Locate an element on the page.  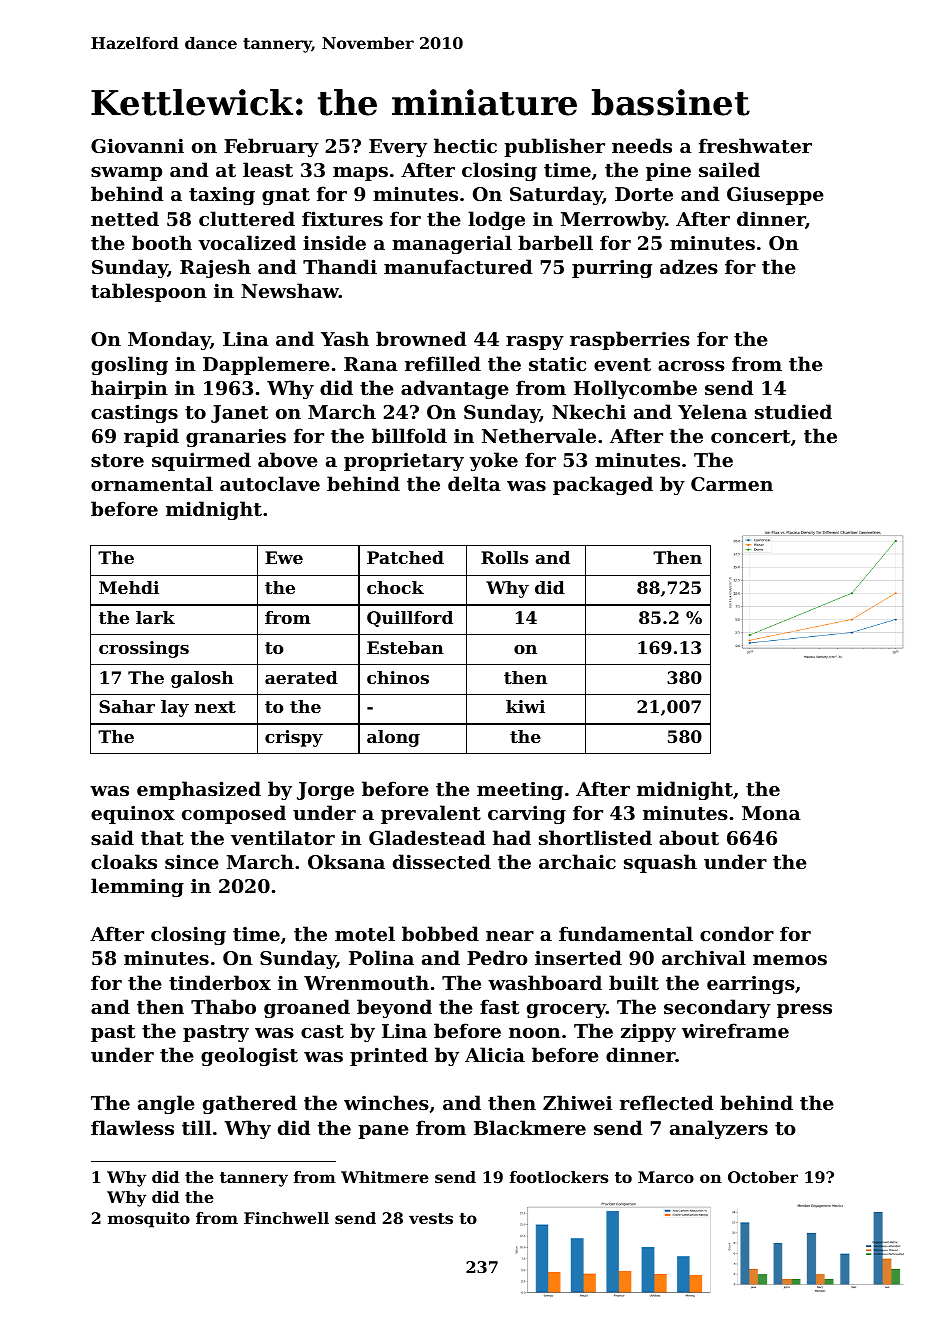
Hollycombe is located at coordinates (635, 389).
